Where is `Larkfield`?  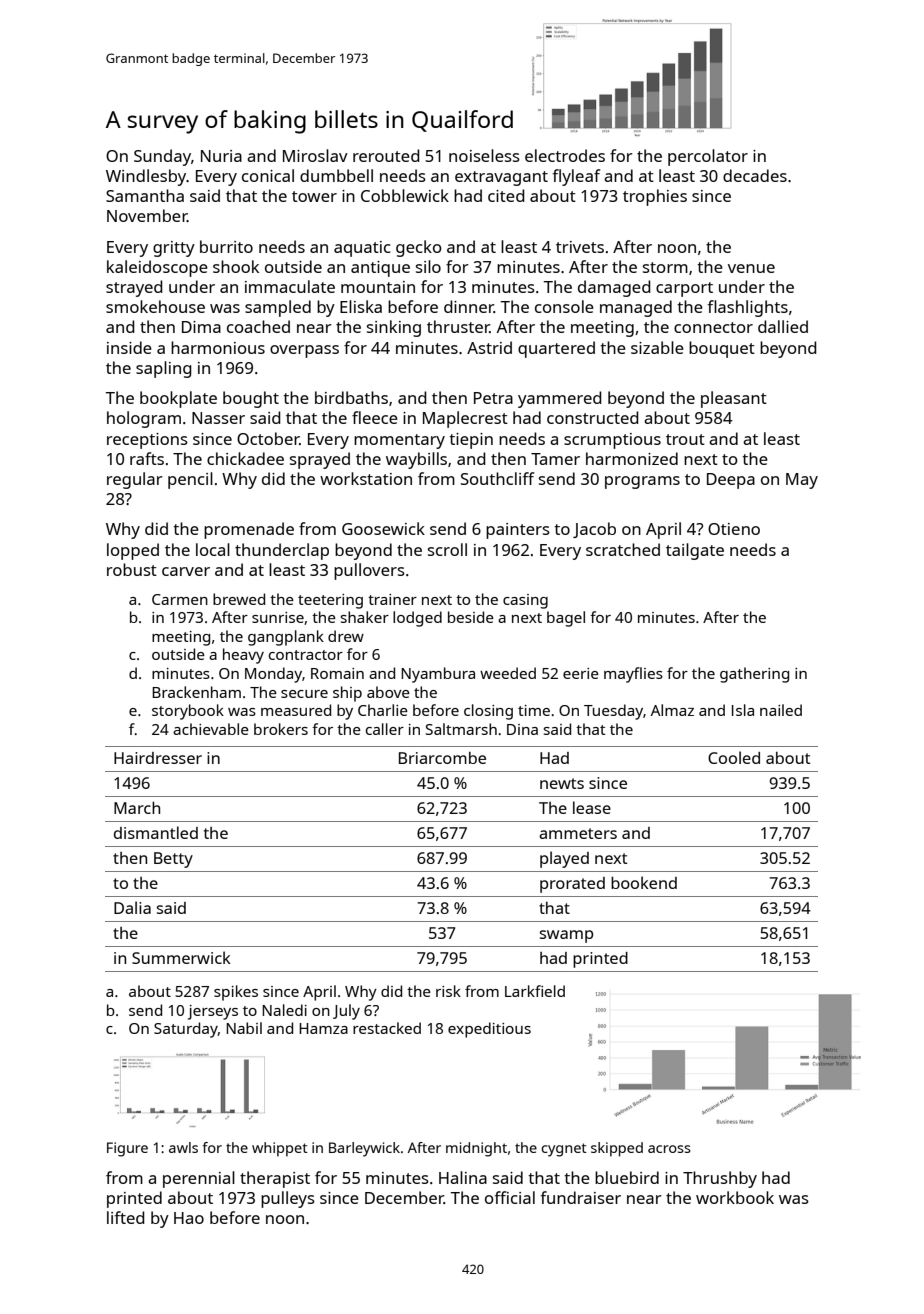 Larkfield is located at coordinates (535, 991).
